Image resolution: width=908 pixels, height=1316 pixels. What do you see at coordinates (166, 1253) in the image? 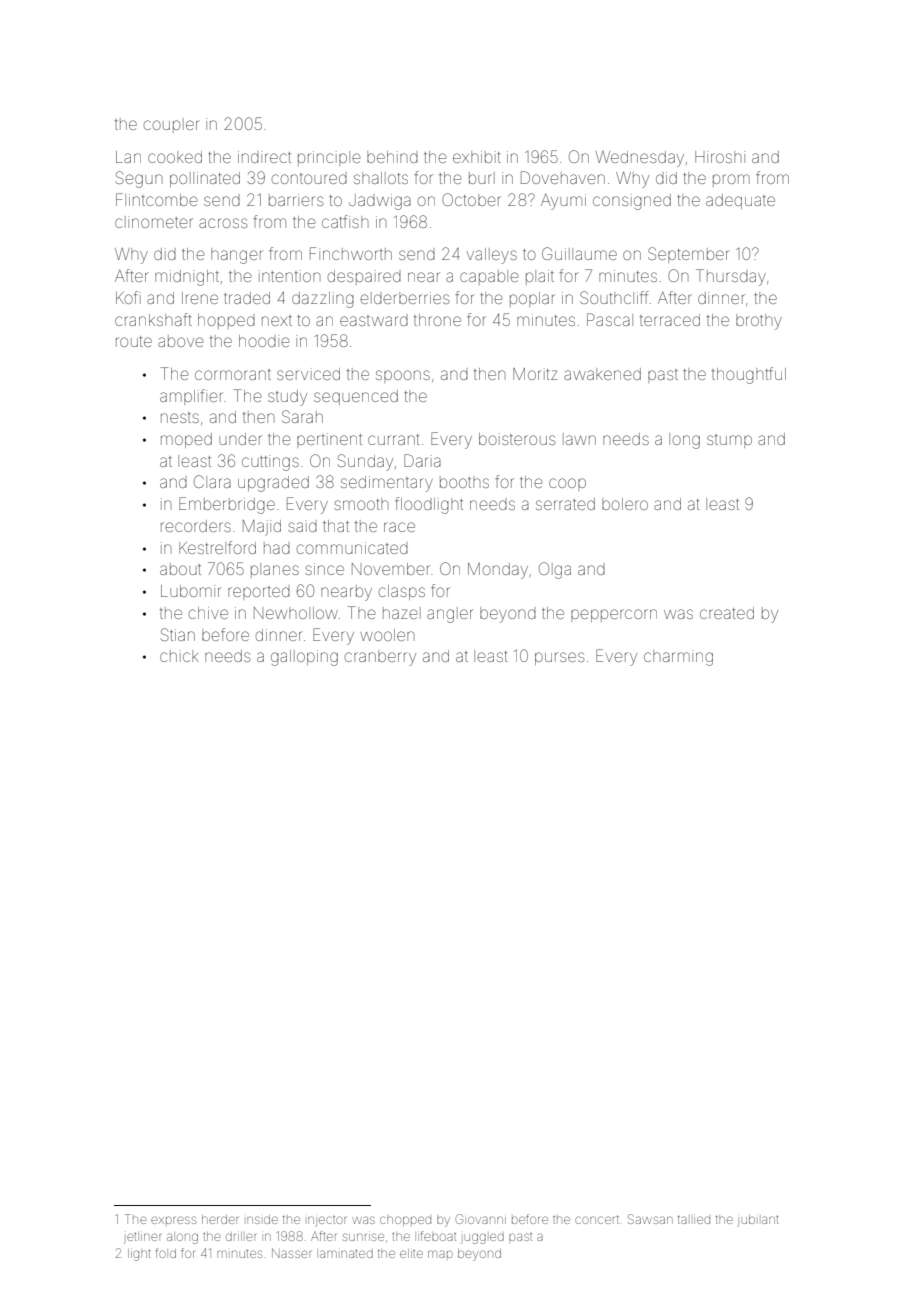
I see `fold` at bounding box center [166, 1253].
